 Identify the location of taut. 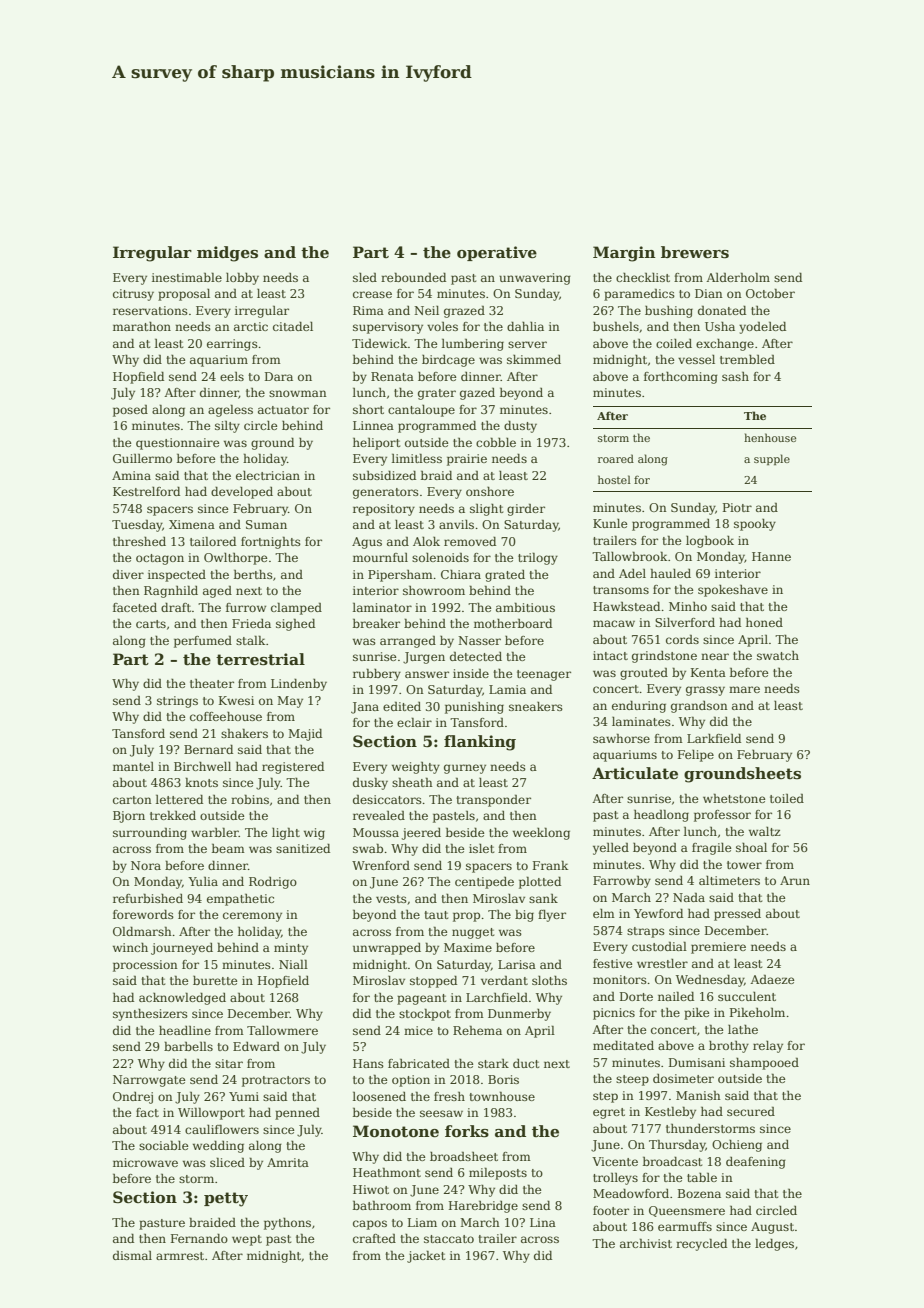
(436, 915).
